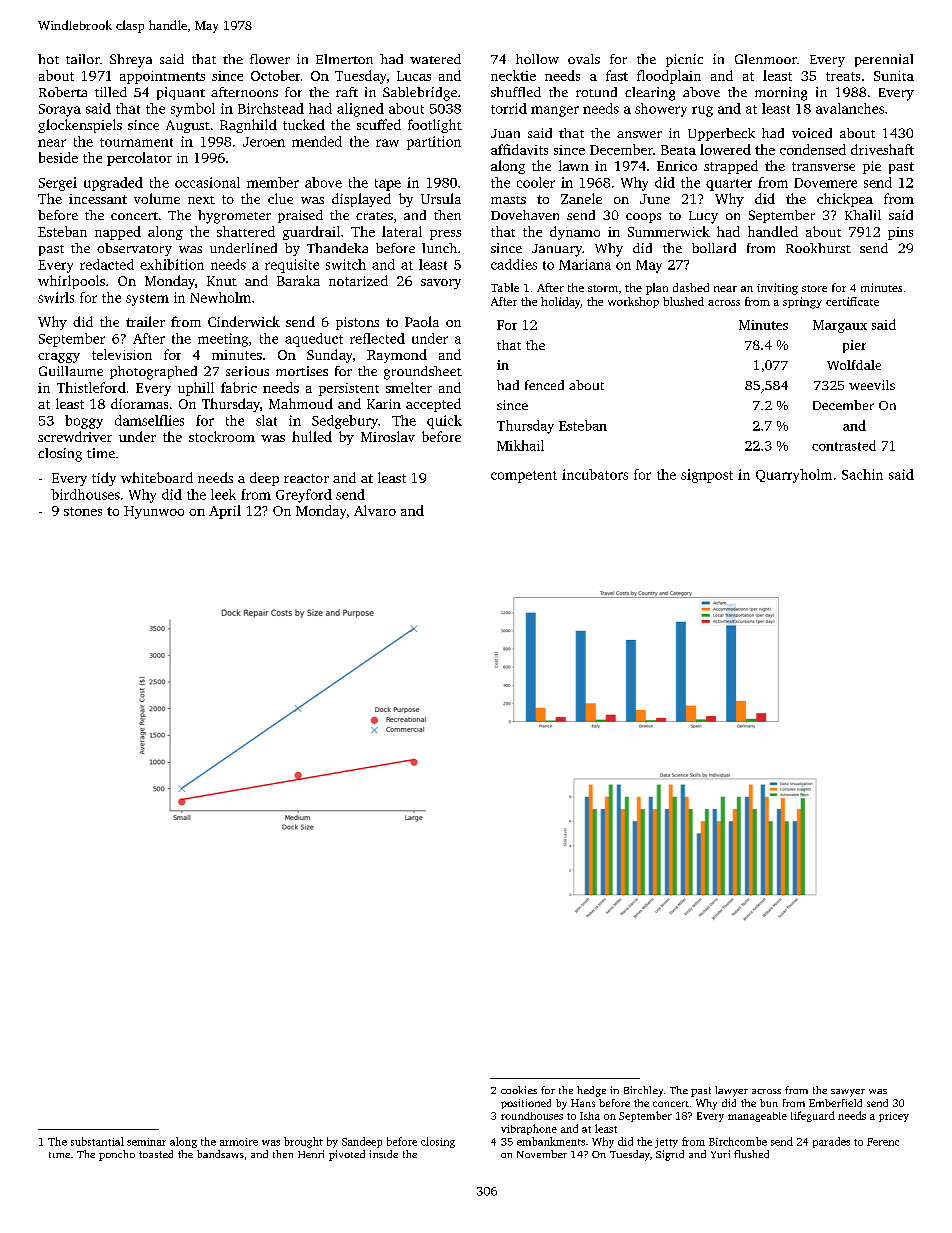 This screenshot has width=952, height=1233. What do you see at coordinates (270, 59) in the screenshot?
I see `flower` at bounding box center [270, 59].
